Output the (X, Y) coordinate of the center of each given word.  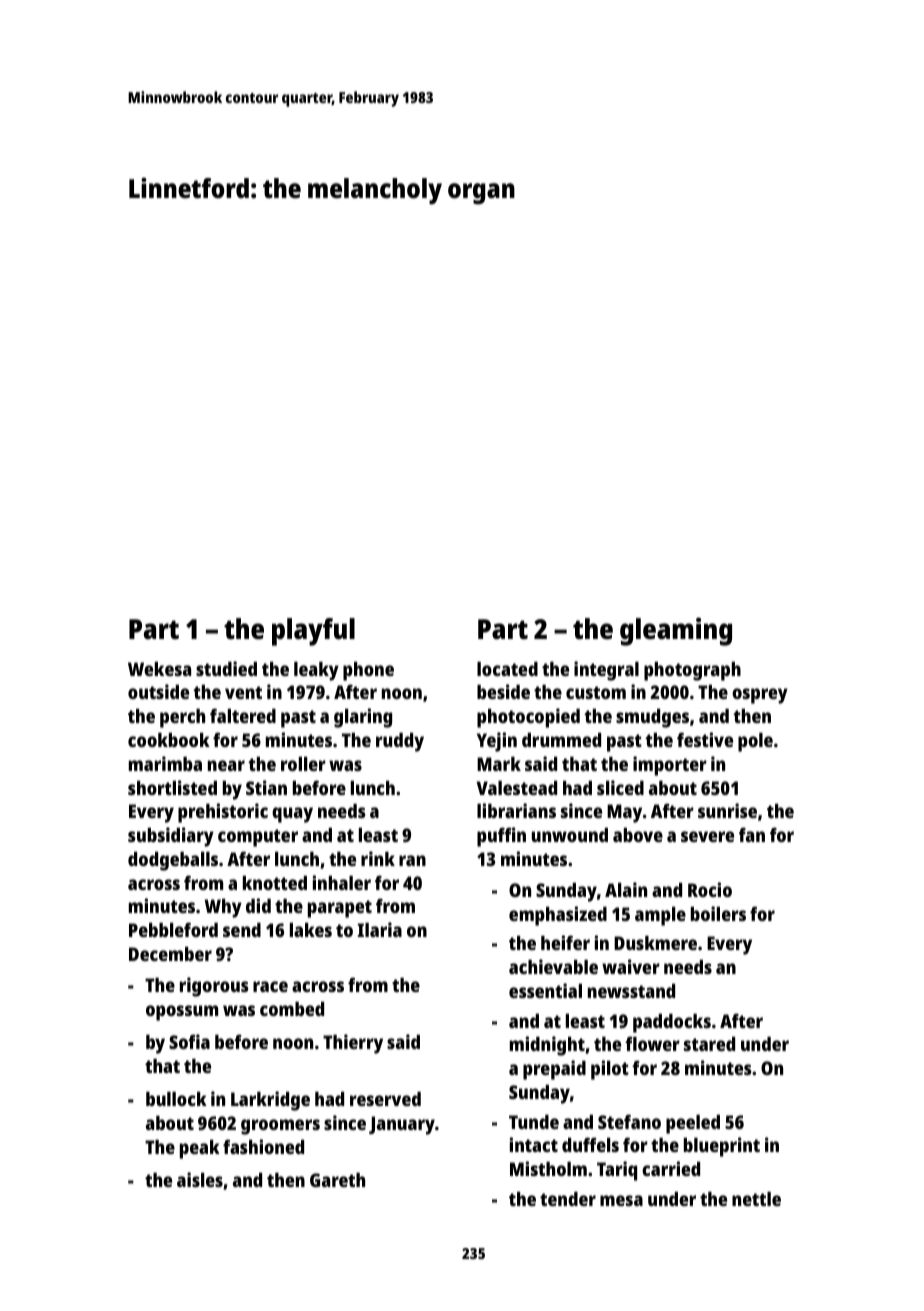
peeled (693, 1124)
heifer (565, 942)
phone (368, 671)
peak (200, 1149)
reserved (385, 1099)
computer (258, 838)
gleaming (676, 631)
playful (313, 632)
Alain (626, 889)
